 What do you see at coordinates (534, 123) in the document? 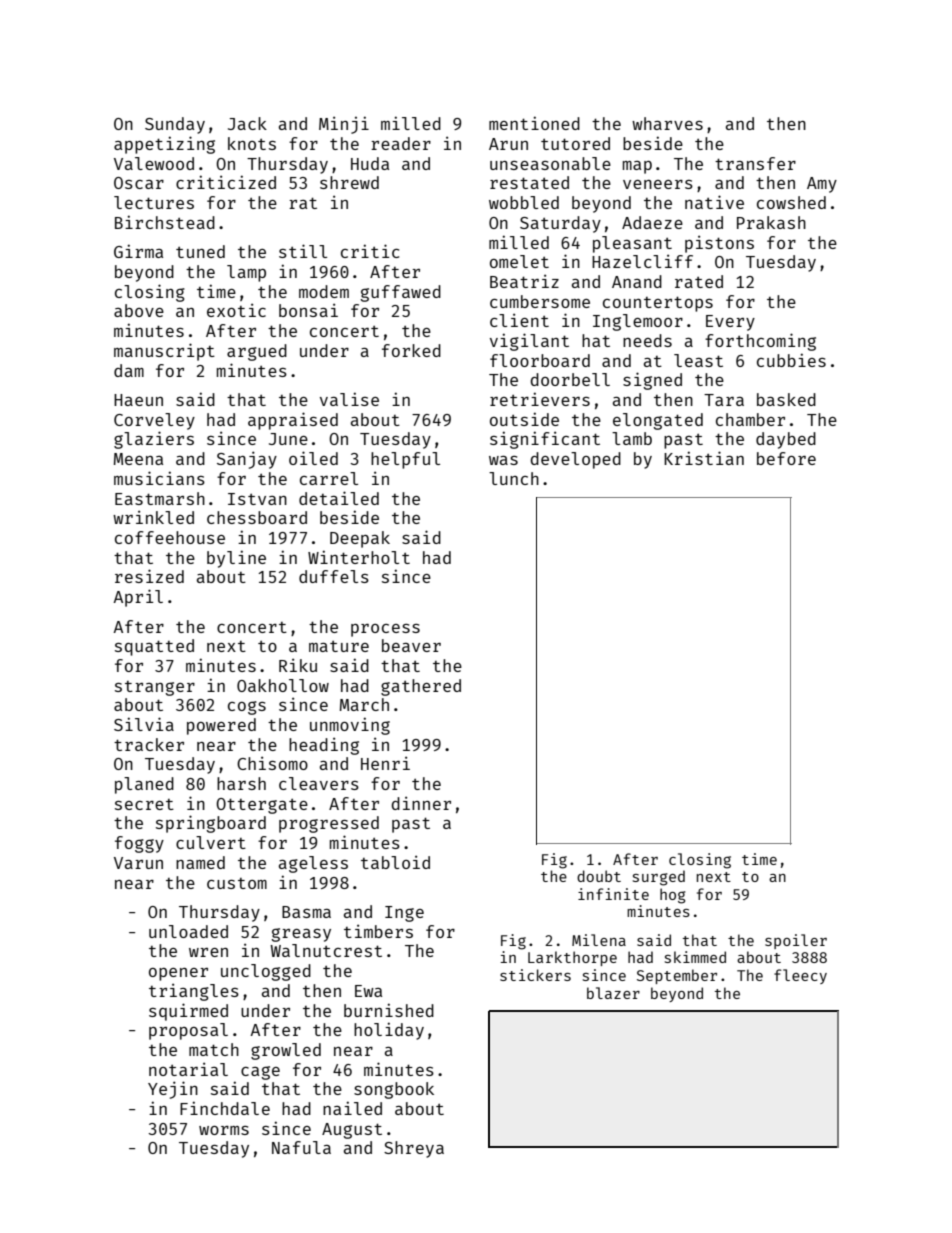
I see `mentioned` at bounding box center [534, 123].
